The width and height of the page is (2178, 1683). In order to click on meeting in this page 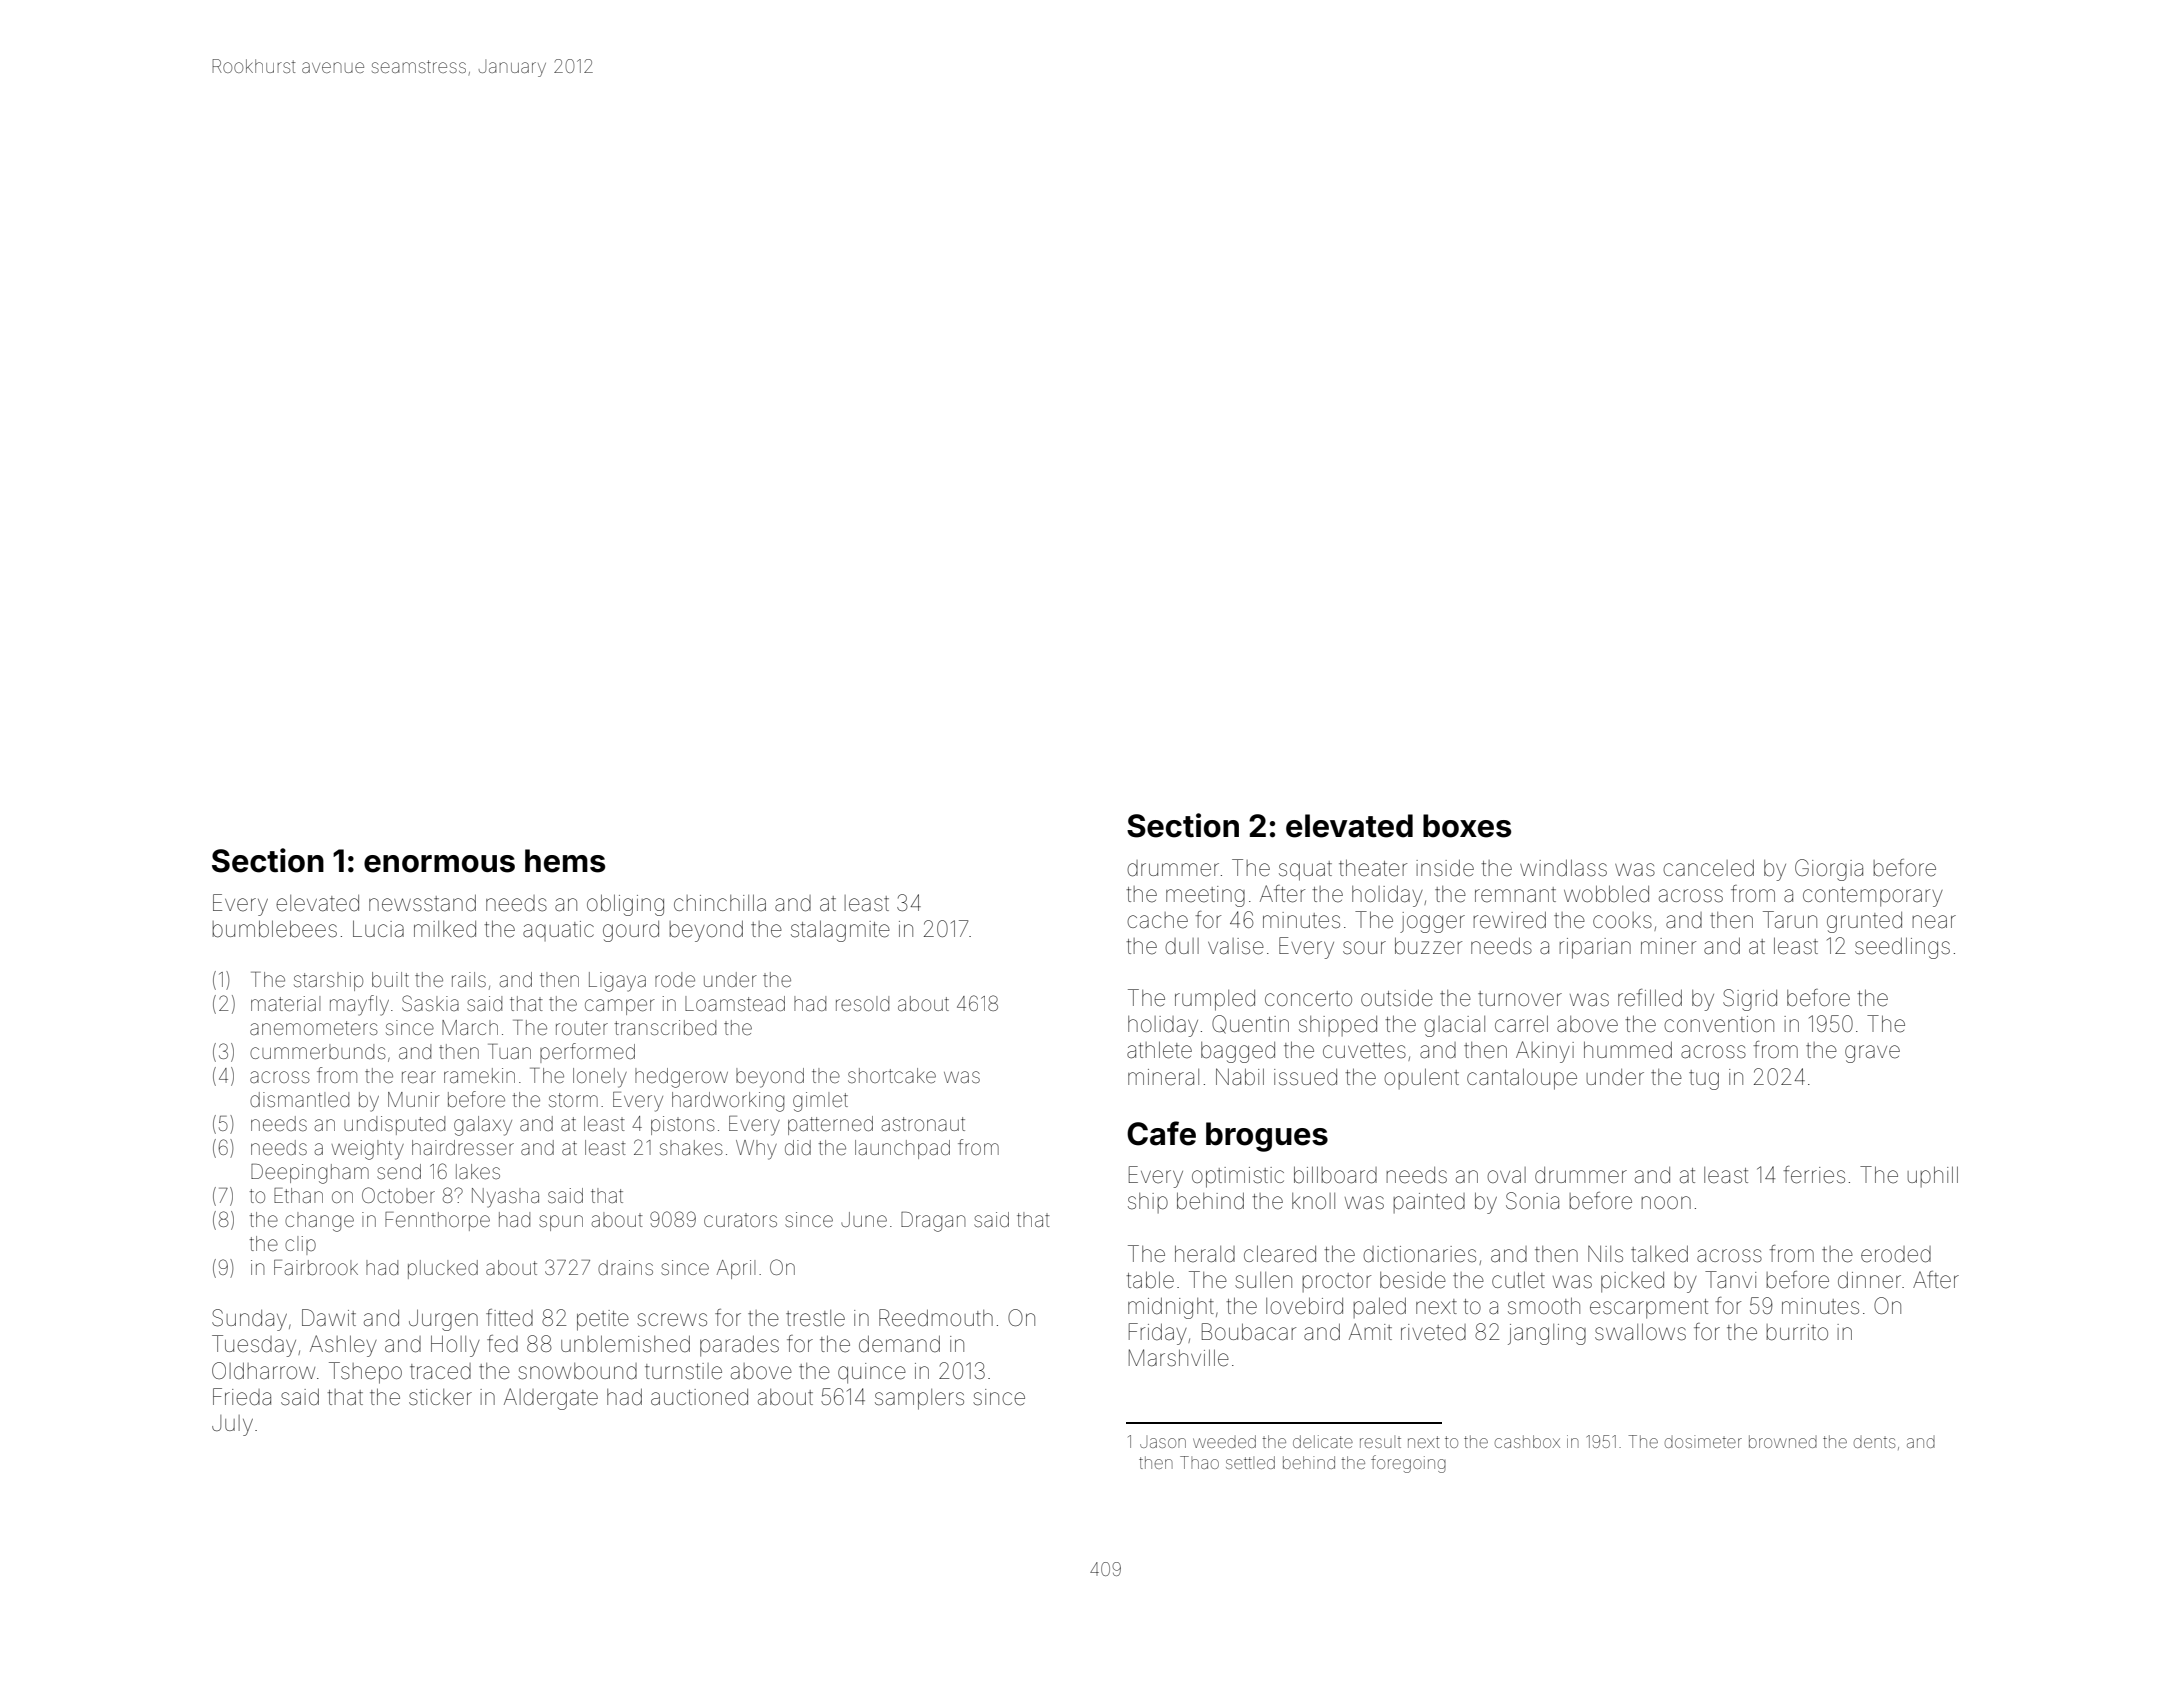, I will do `click(1205, 896)`.
